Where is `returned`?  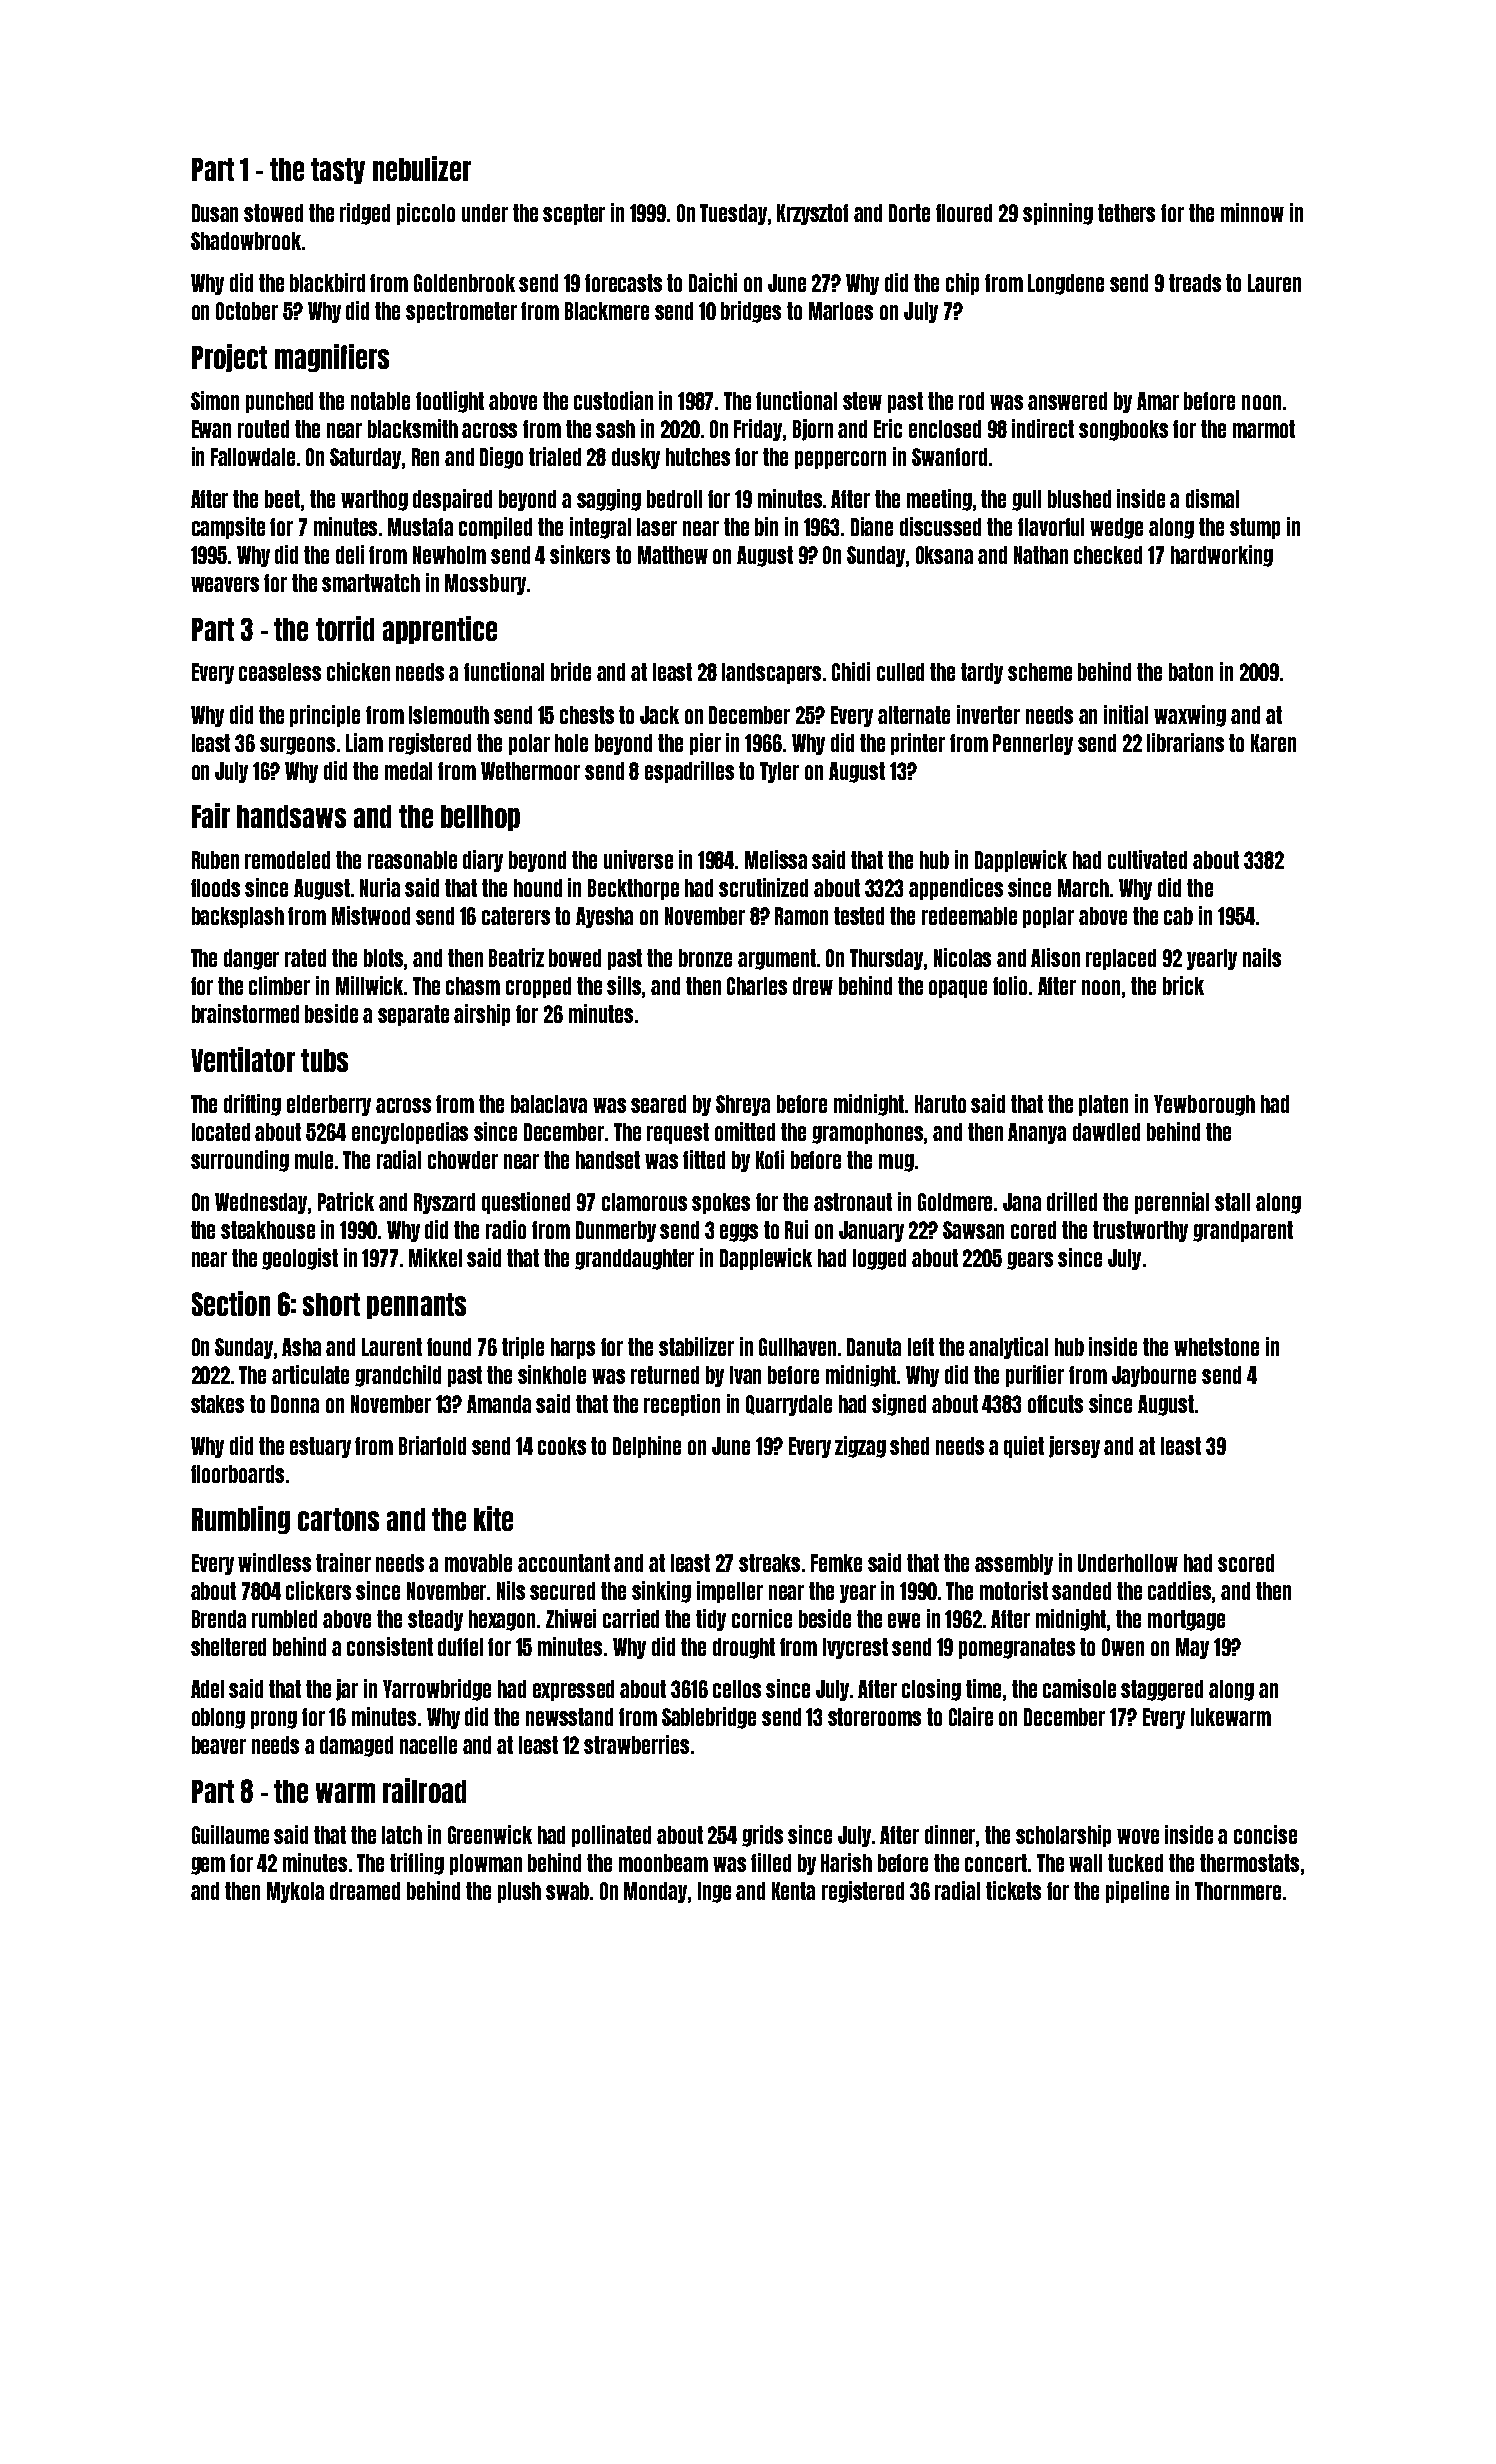
returned is located at coordinates (665, 1375).
